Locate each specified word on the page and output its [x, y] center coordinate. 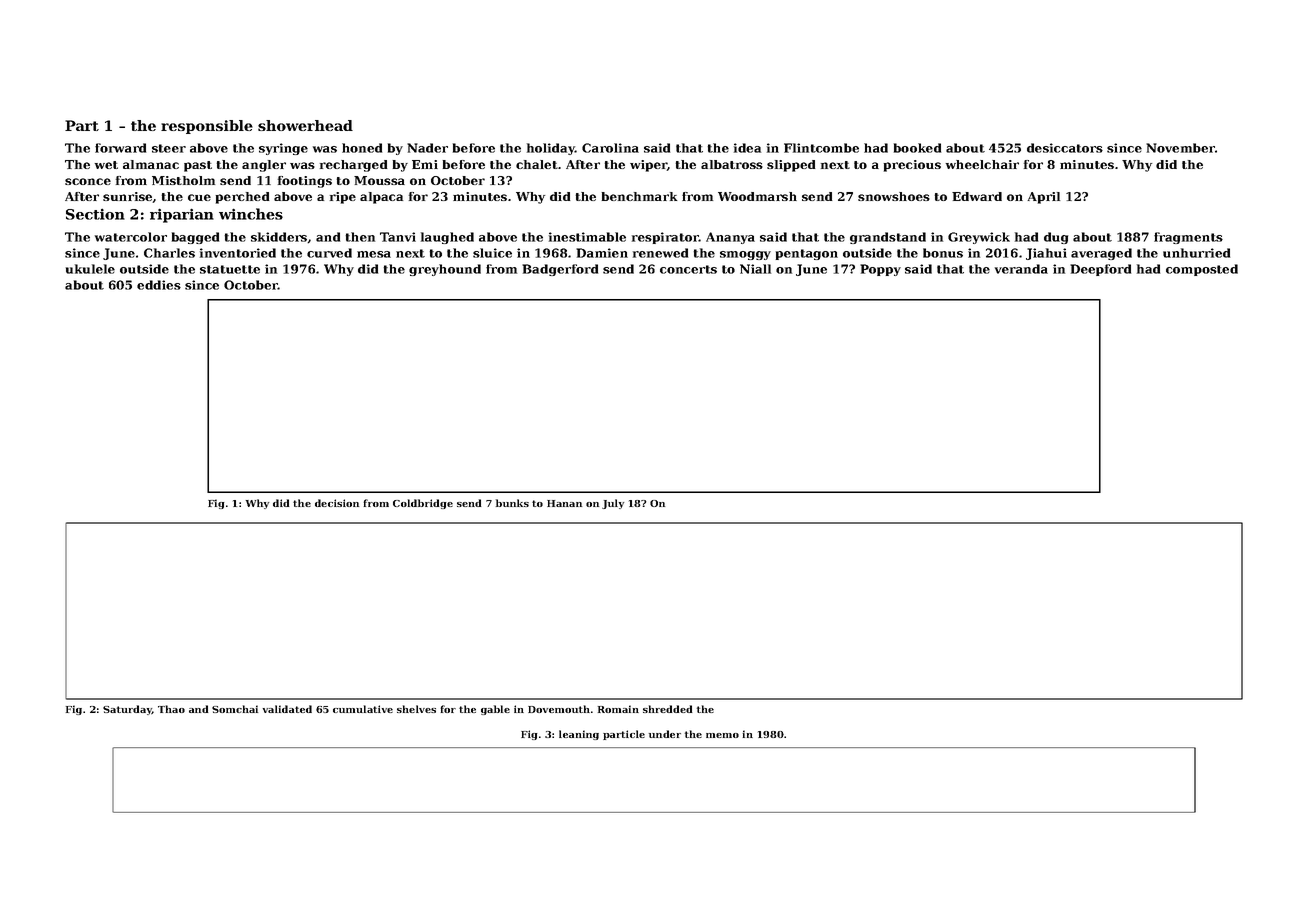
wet [106, 165]
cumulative [363, 709]
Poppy [880, 270]
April [1043, 198]
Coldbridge [423, 504]
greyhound [445, 270]
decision [337, 503]
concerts [688, 269]
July [613, 504]
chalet [537, 164]
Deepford [1100, 270]
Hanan [564, 503]
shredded [668, 709]
